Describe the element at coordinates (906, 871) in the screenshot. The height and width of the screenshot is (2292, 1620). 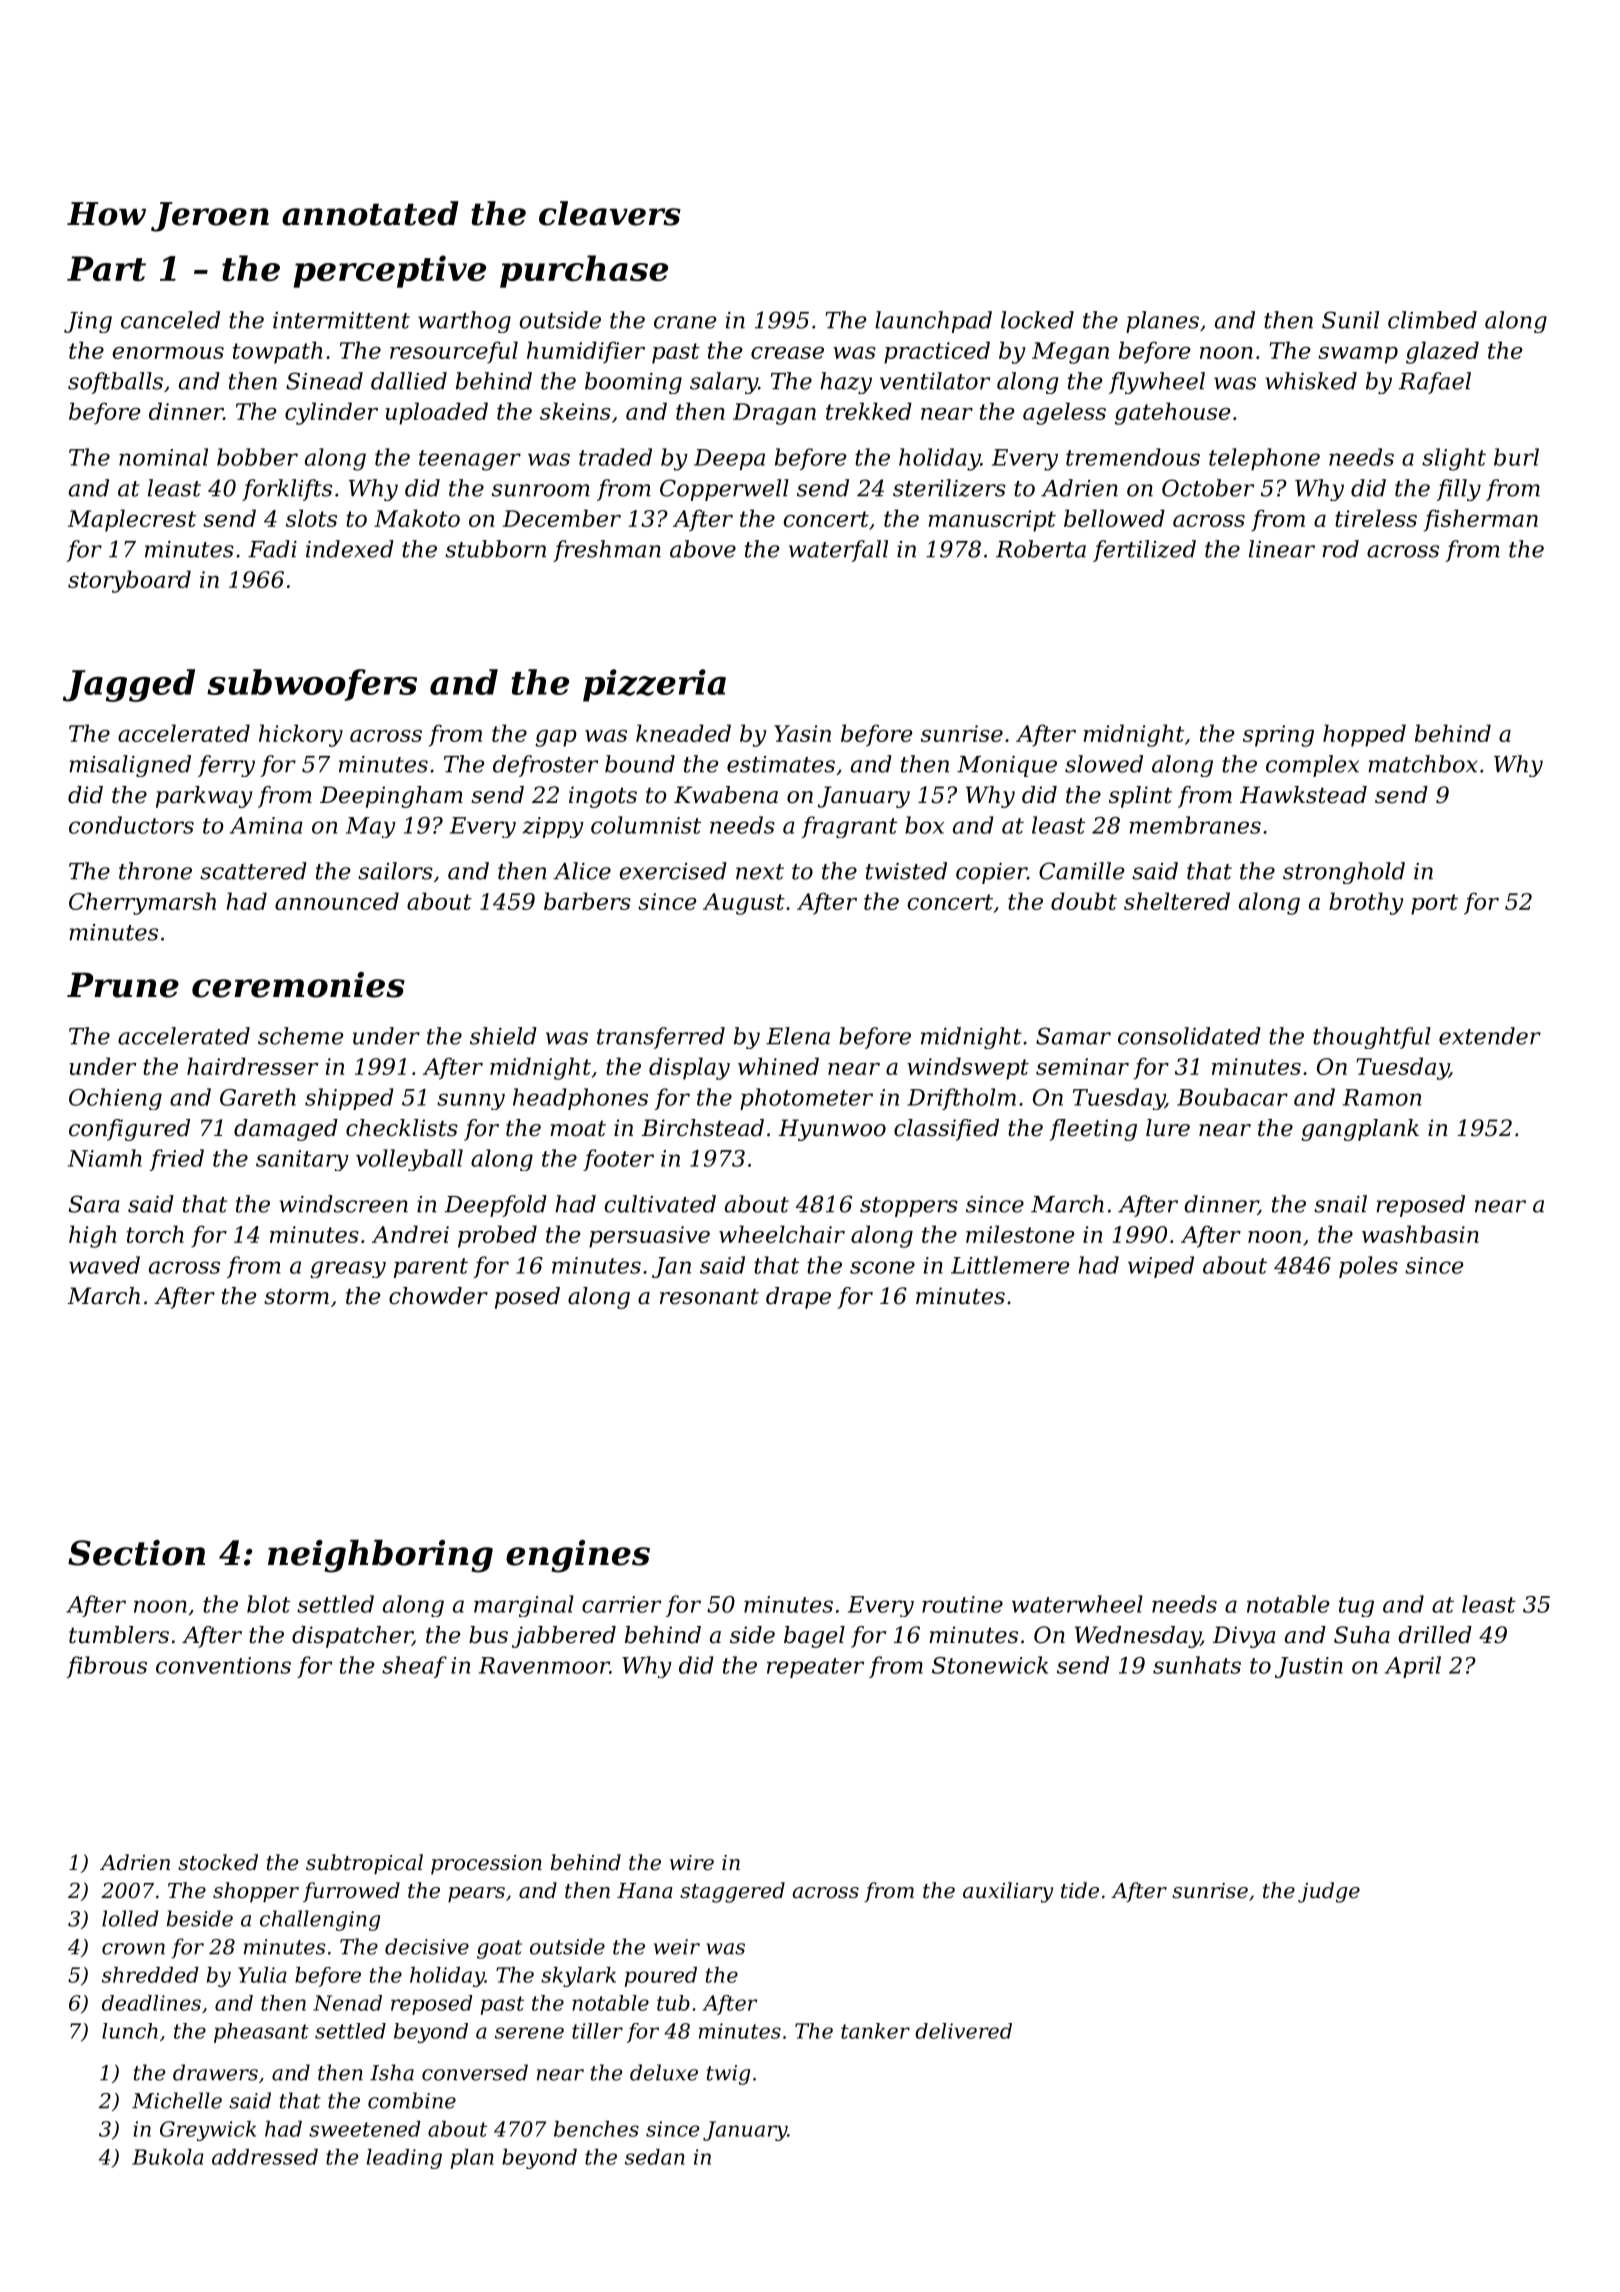
I see `twisted` at that location.
